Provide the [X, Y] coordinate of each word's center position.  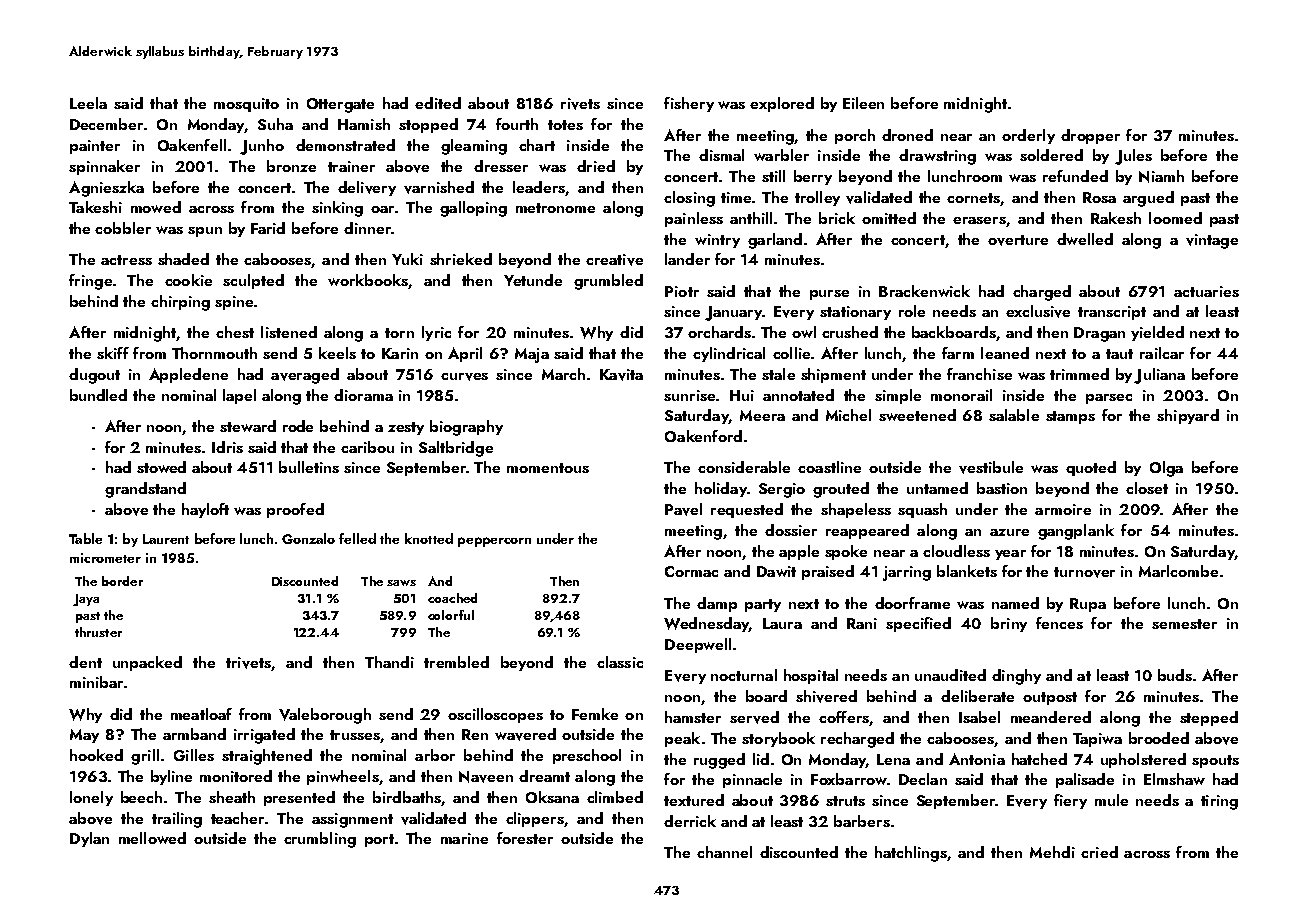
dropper [1090, 136]
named [1015, 603]
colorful [451, 615]
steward [248, 426]
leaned [1005, 353]
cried [1099, 852]
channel [724, 852]
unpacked [147, 663]
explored [782, 104]
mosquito [246, 105]
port [379, 840]
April [465, 354]
